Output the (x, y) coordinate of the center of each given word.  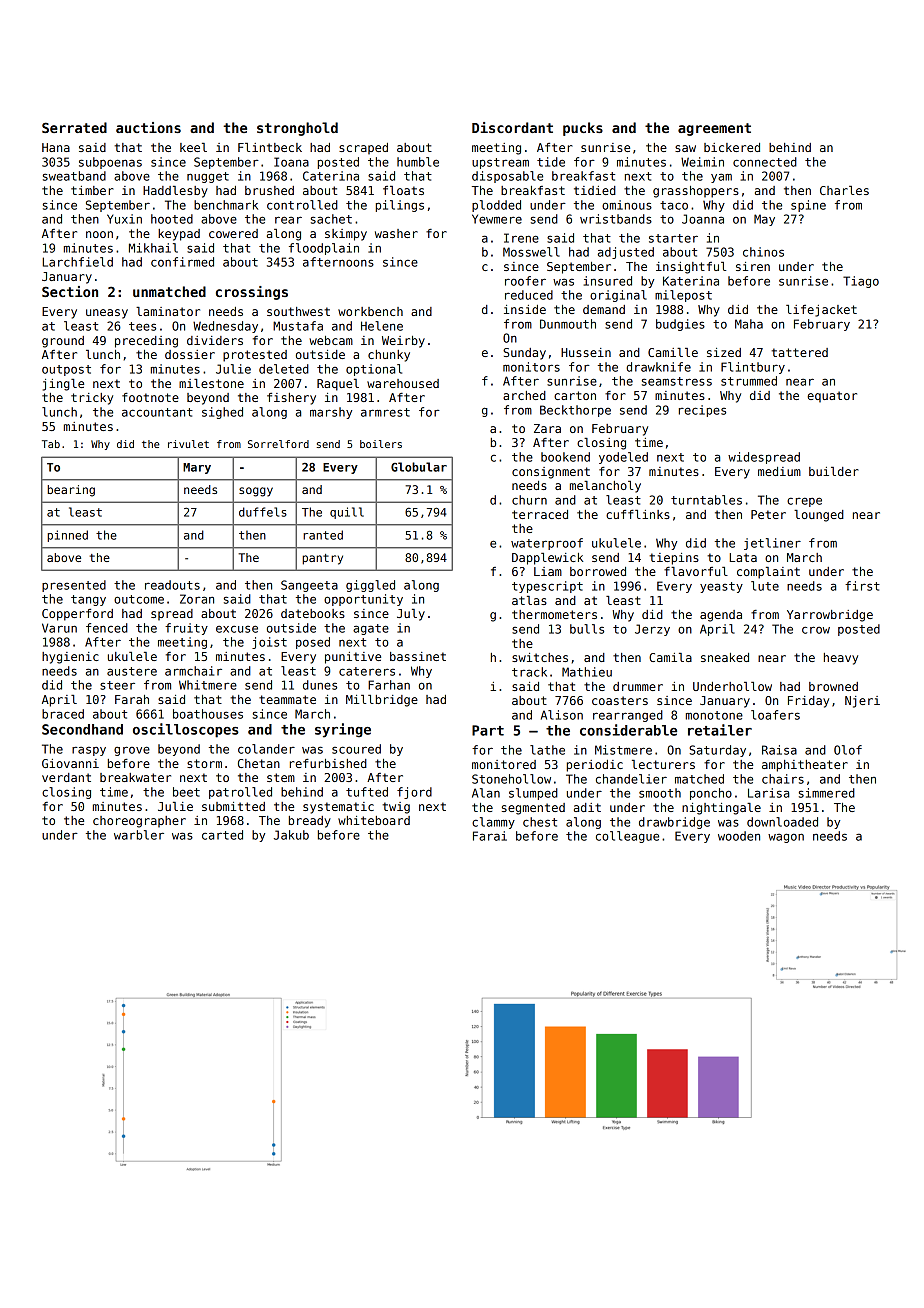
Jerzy (652, 630)
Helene (382, 326)
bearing (71, 491)
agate (371, 629)
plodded (496, 206)
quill (347, 513)
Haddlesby (175, 192)
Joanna (703, 219)
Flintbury (753, 368)
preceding (146, 342)
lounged (819, 516)
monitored (504, 764)
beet (186, 792)
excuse (237, 629)
